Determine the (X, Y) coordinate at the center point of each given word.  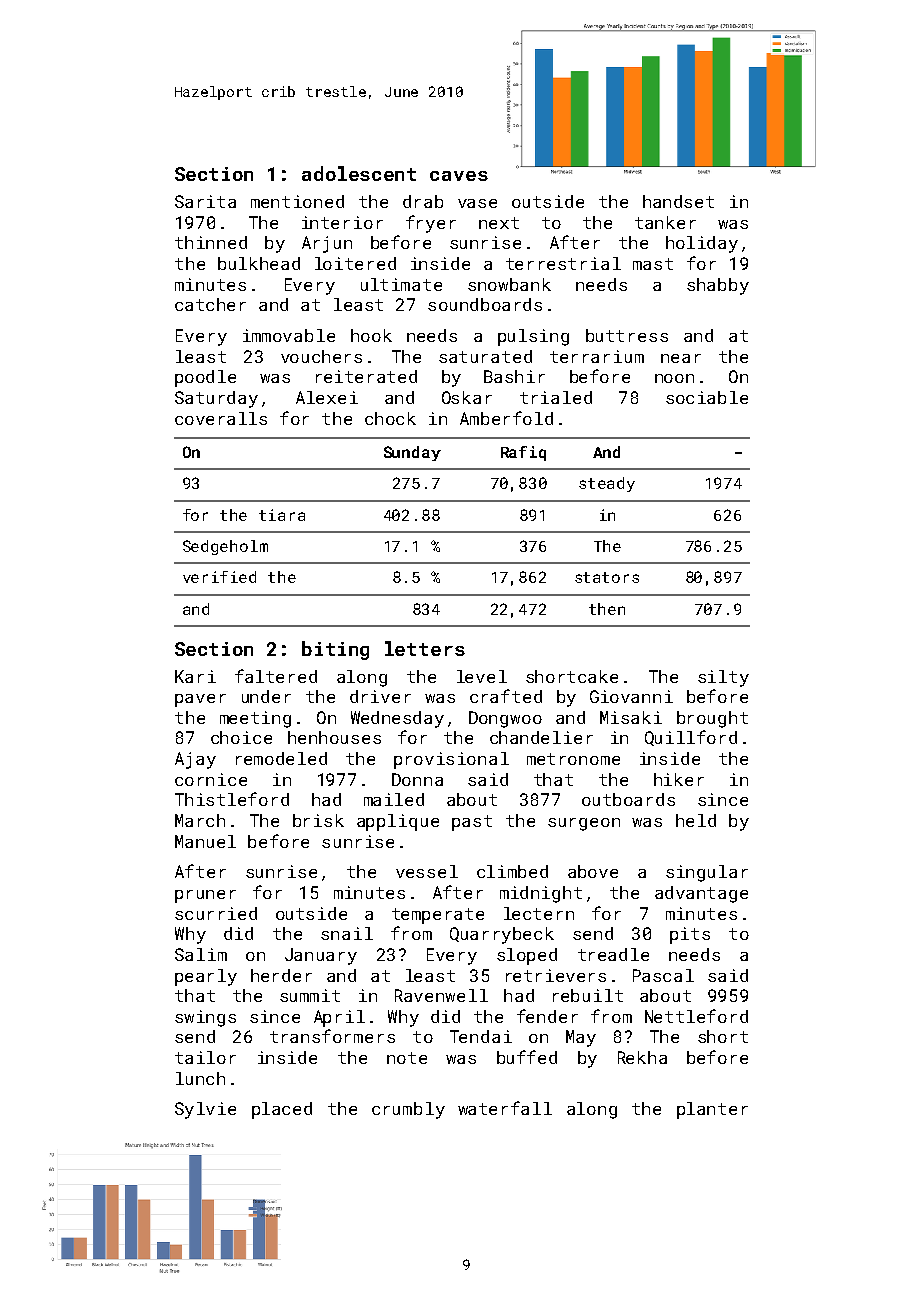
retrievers (556, 975)
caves (459, 176)
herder (281, 975)
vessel (427, 871)
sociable (707, 397)
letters (425, 648)
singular (707, 873)
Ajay (195, 760)
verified (219, 577)
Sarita (205, 201)
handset (678, 201)
